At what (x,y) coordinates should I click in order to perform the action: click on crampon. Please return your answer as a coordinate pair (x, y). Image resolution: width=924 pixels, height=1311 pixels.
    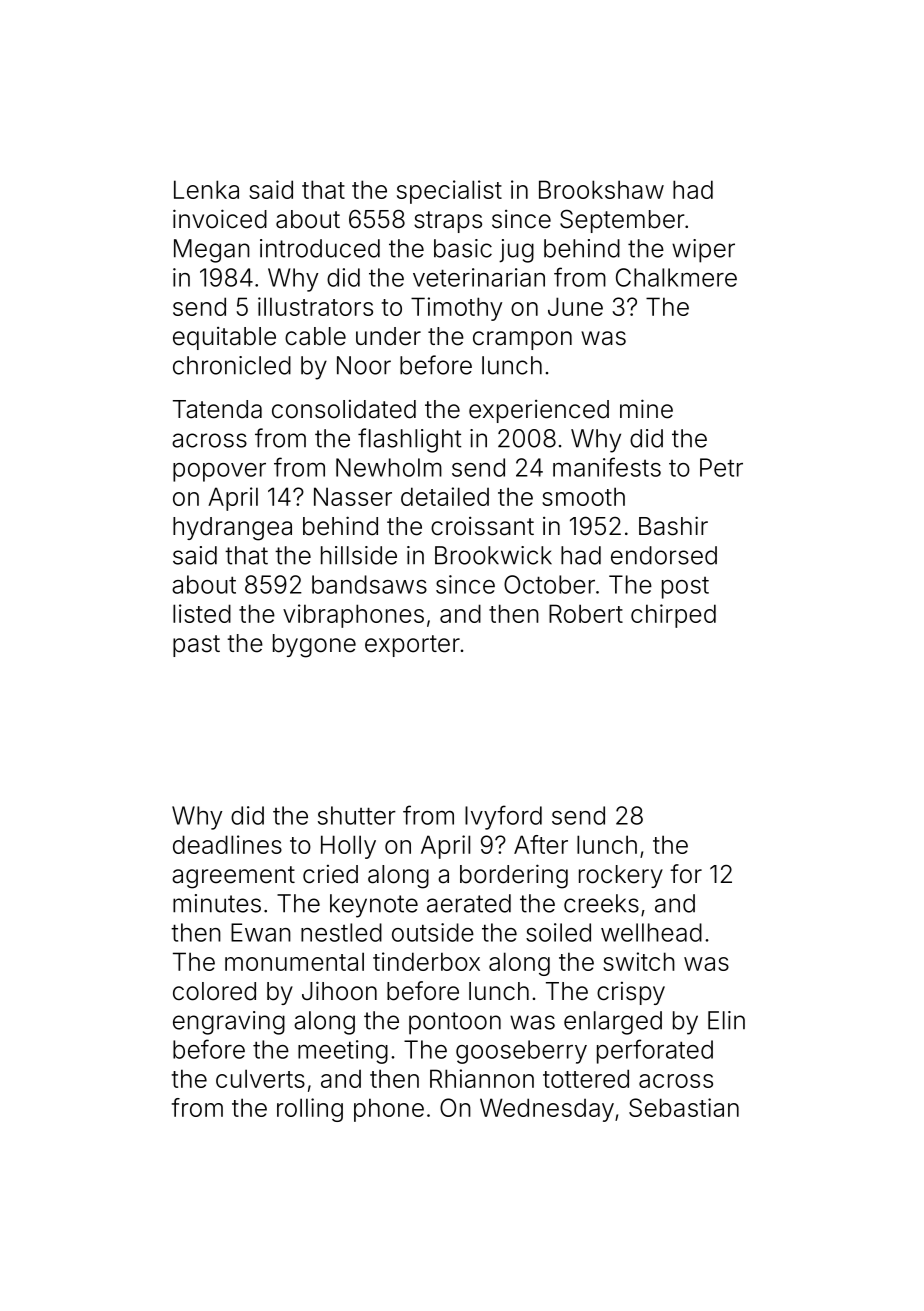
    Looking at the image, I should click on (522, 340).
